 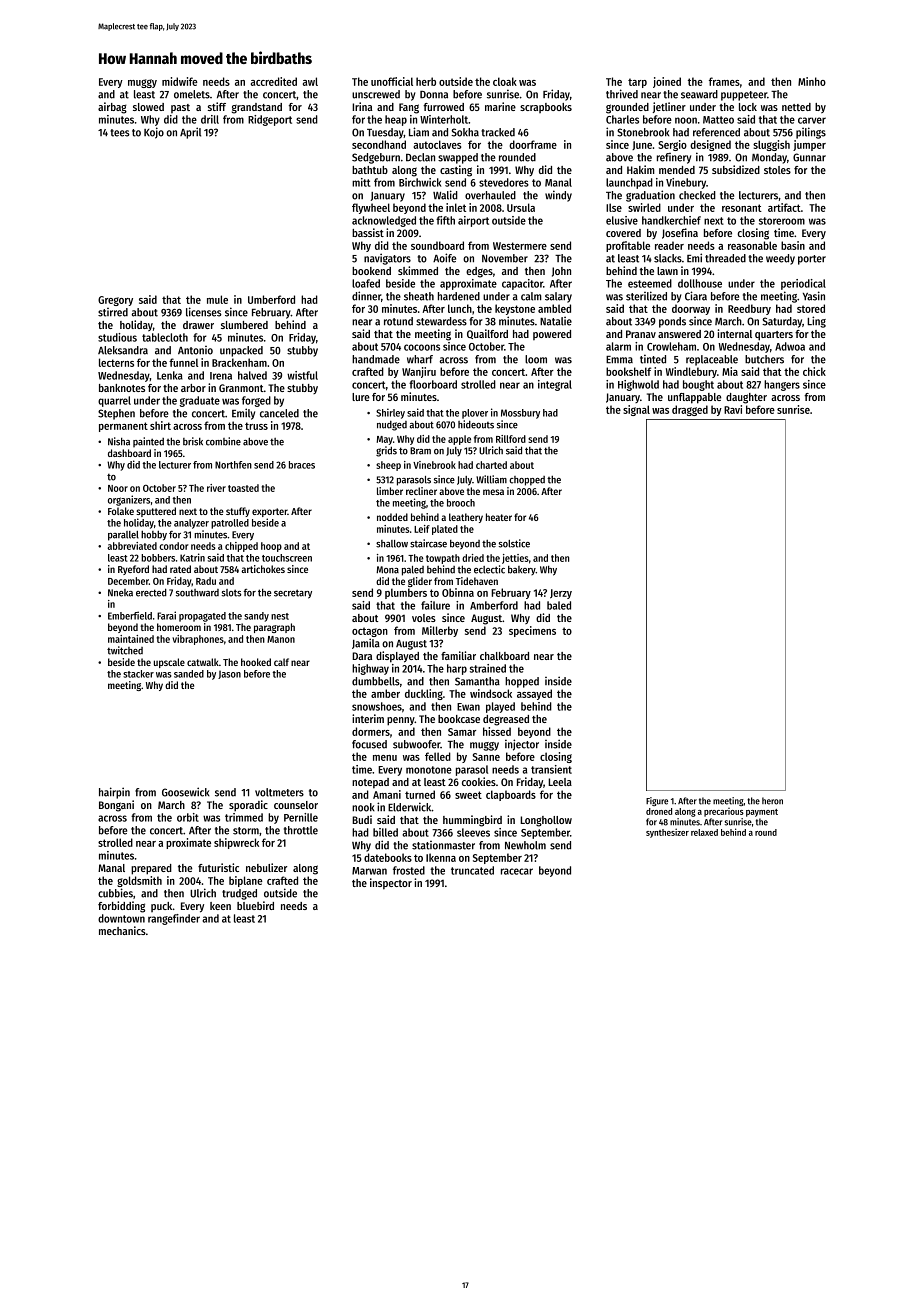 I want to click on threaded, so click(x=725, y=258).
